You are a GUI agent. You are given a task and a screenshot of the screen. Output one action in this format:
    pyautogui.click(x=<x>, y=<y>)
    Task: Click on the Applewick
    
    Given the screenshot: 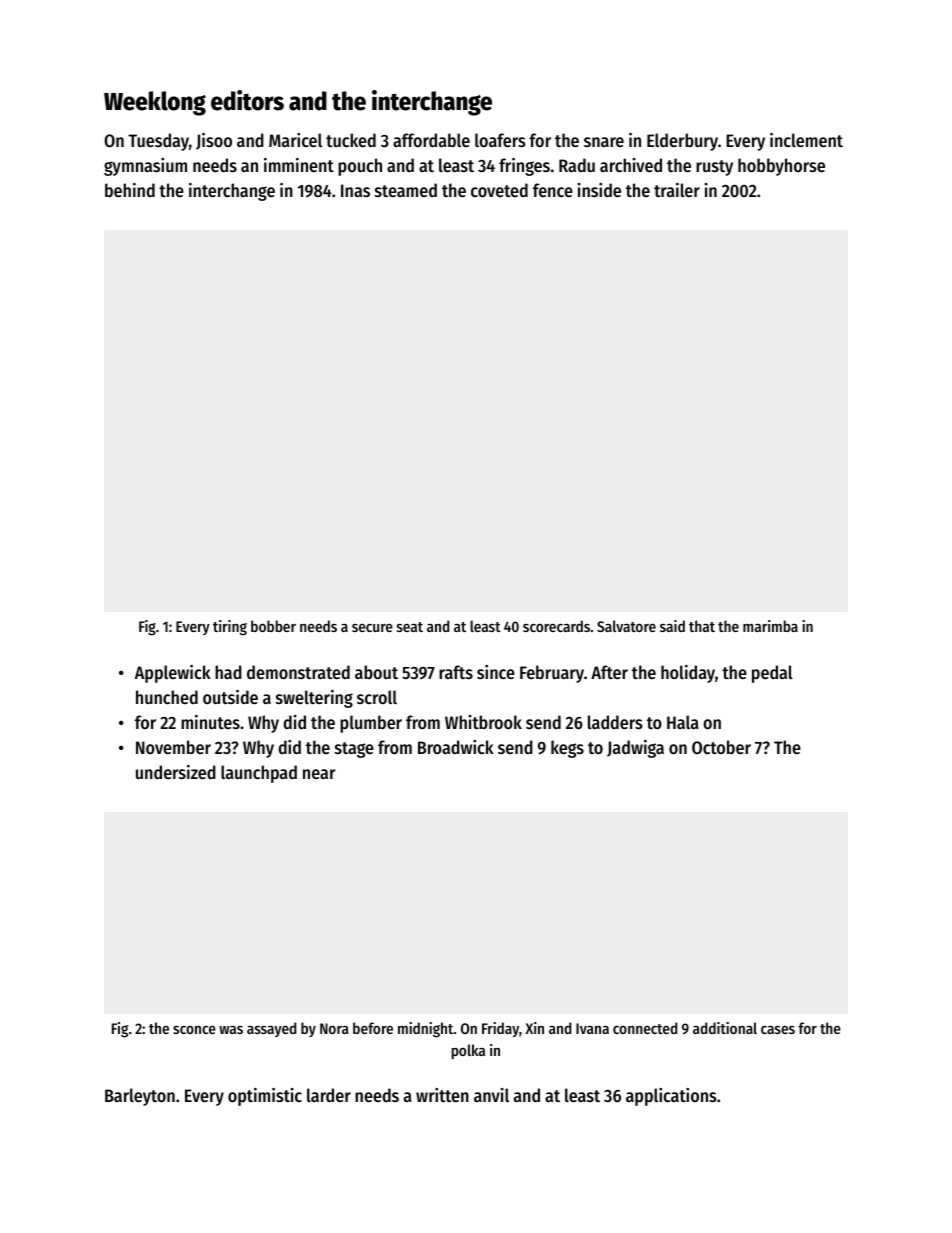 What is the action you would take?
    pyautogui.click(x=173, y=674)
